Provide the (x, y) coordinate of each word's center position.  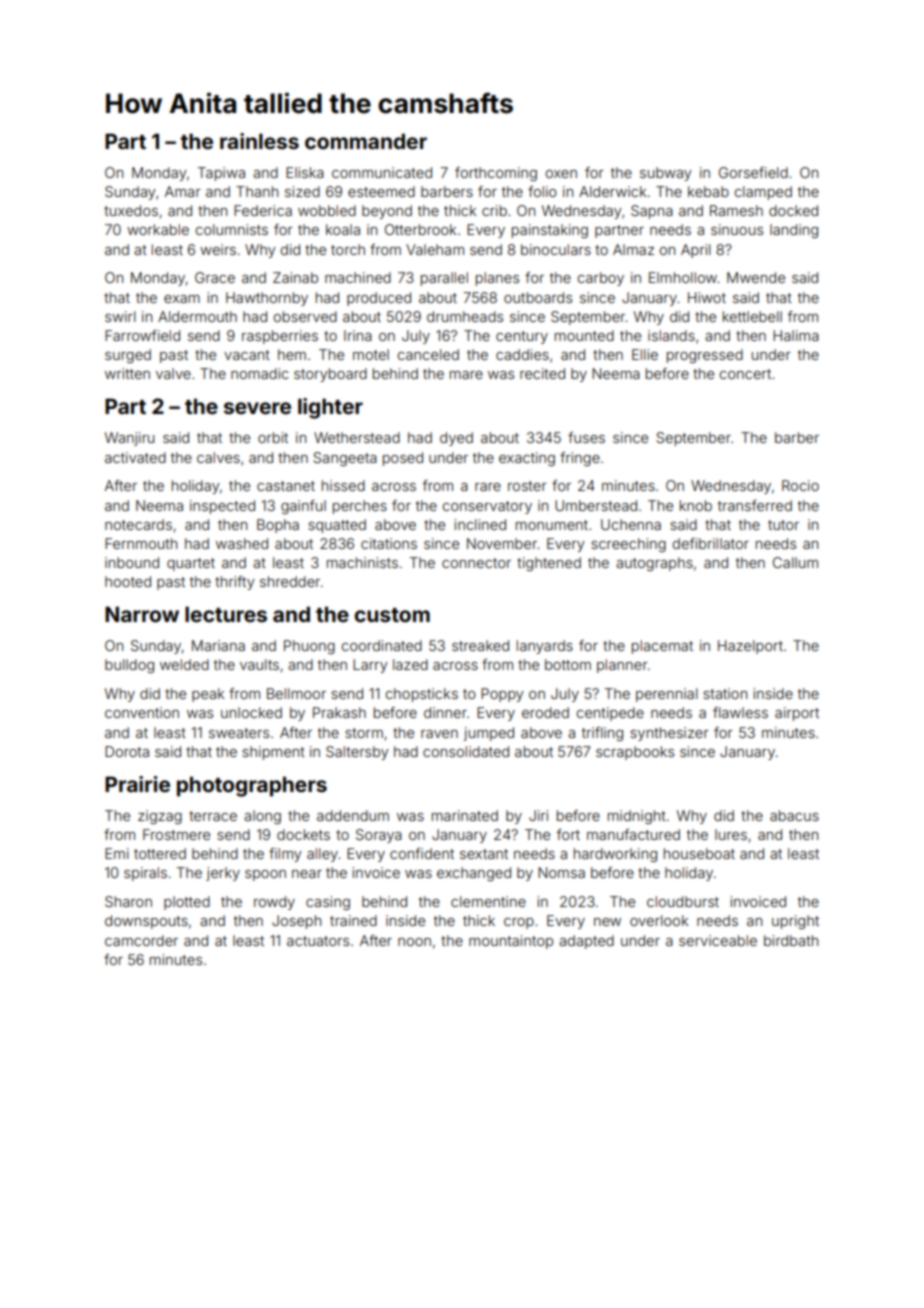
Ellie (645, 354)
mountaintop (511, 942)
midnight (637, 817)
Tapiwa (221, 174)
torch (348, 249)
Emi (117, 853)
